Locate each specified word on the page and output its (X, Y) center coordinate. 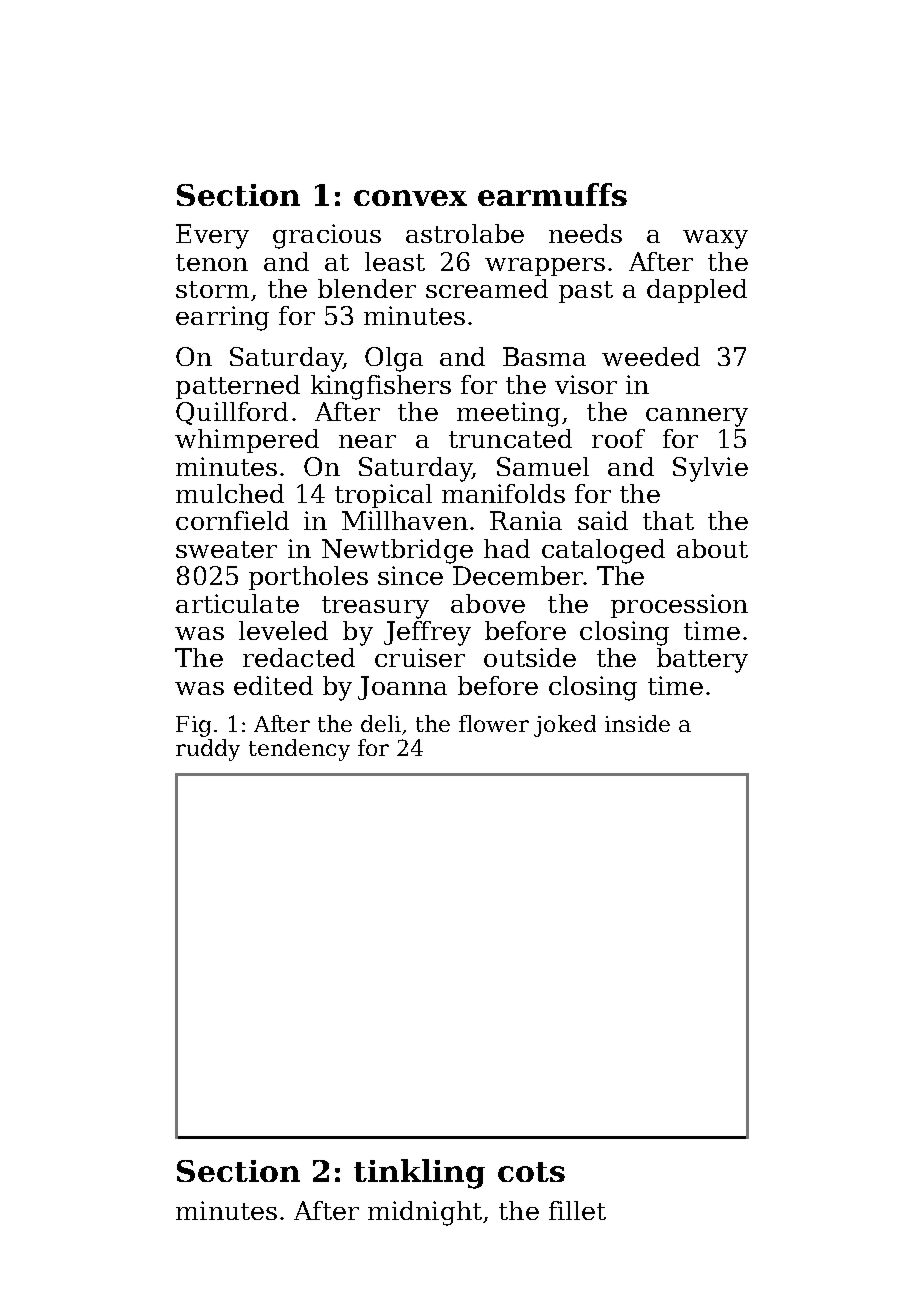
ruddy (208, 750)
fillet (577, 1210)
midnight (425, 1213)
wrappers (545, 267)
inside (637, 723)
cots (531, 1172)
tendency (299, 750)
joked (565, 726)
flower (494, 723)
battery (702, 660)
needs (585, 233)
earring (222, 318)
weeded (651, 356)
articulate (237, 603)
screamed (487, 288)
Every (212, 236)
